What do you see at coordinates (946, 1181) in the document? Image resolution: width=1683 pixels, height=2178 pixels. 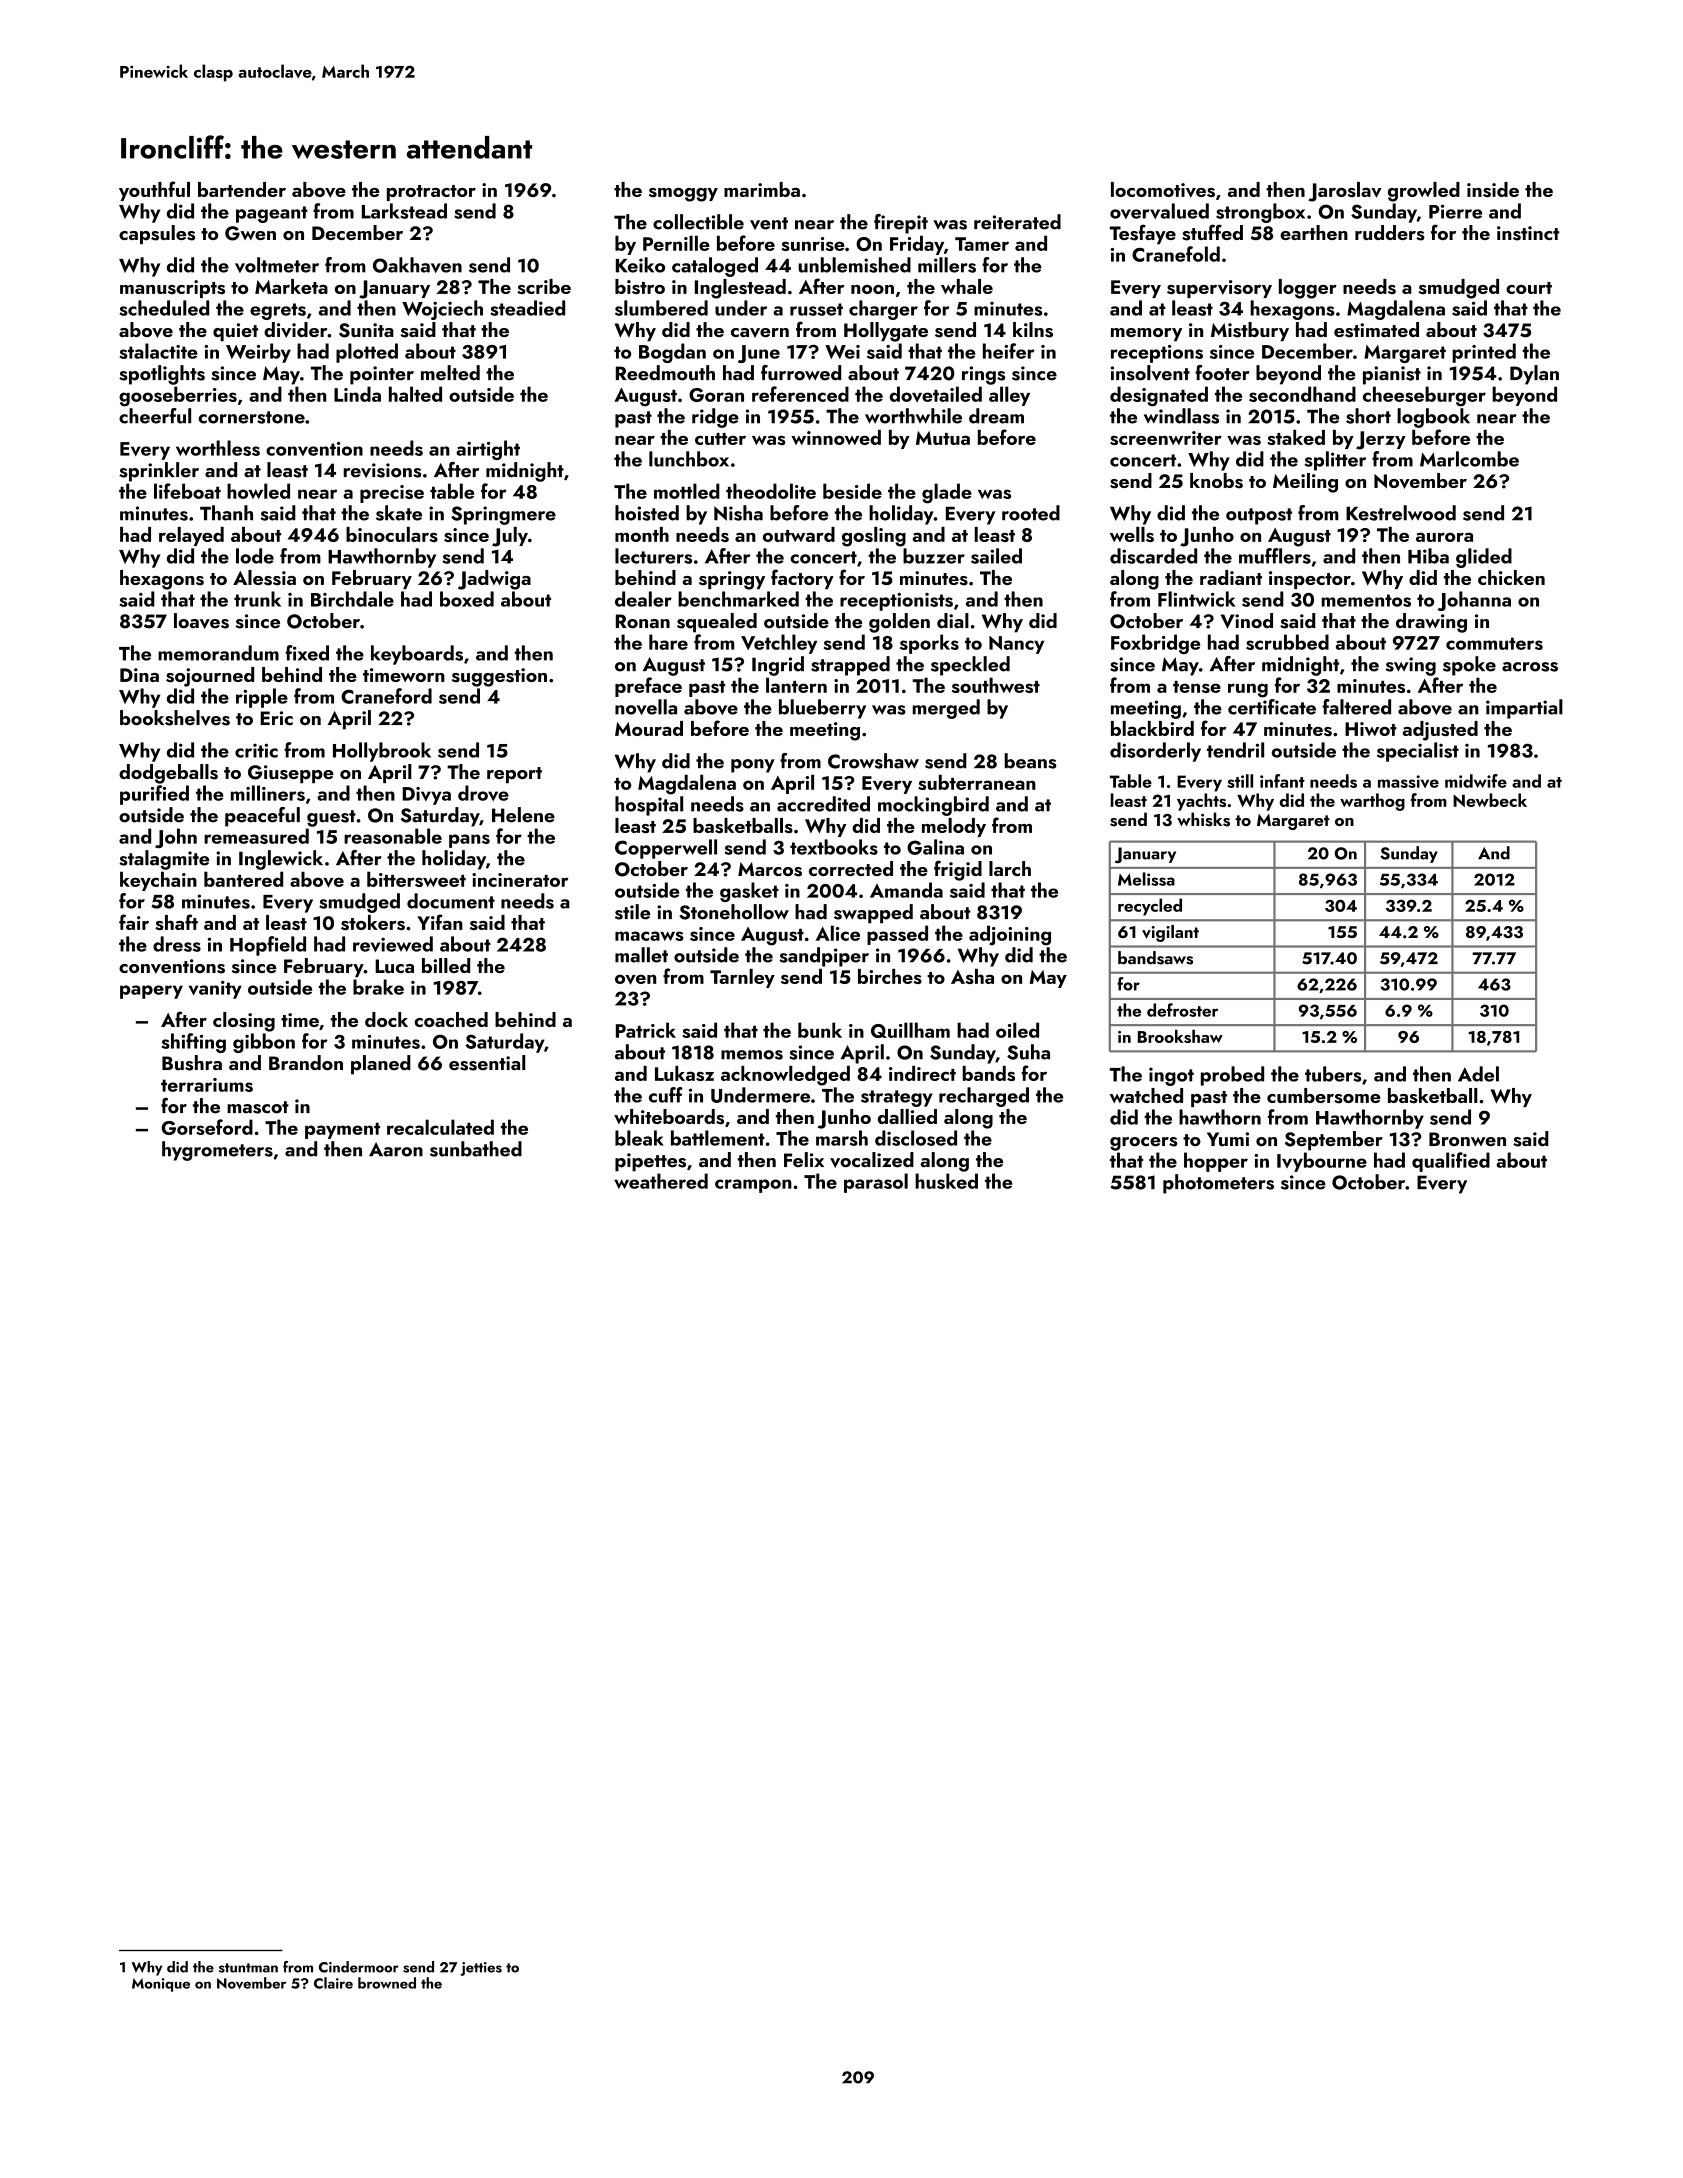 I see `husked` at bounding box center [946, 1181].
